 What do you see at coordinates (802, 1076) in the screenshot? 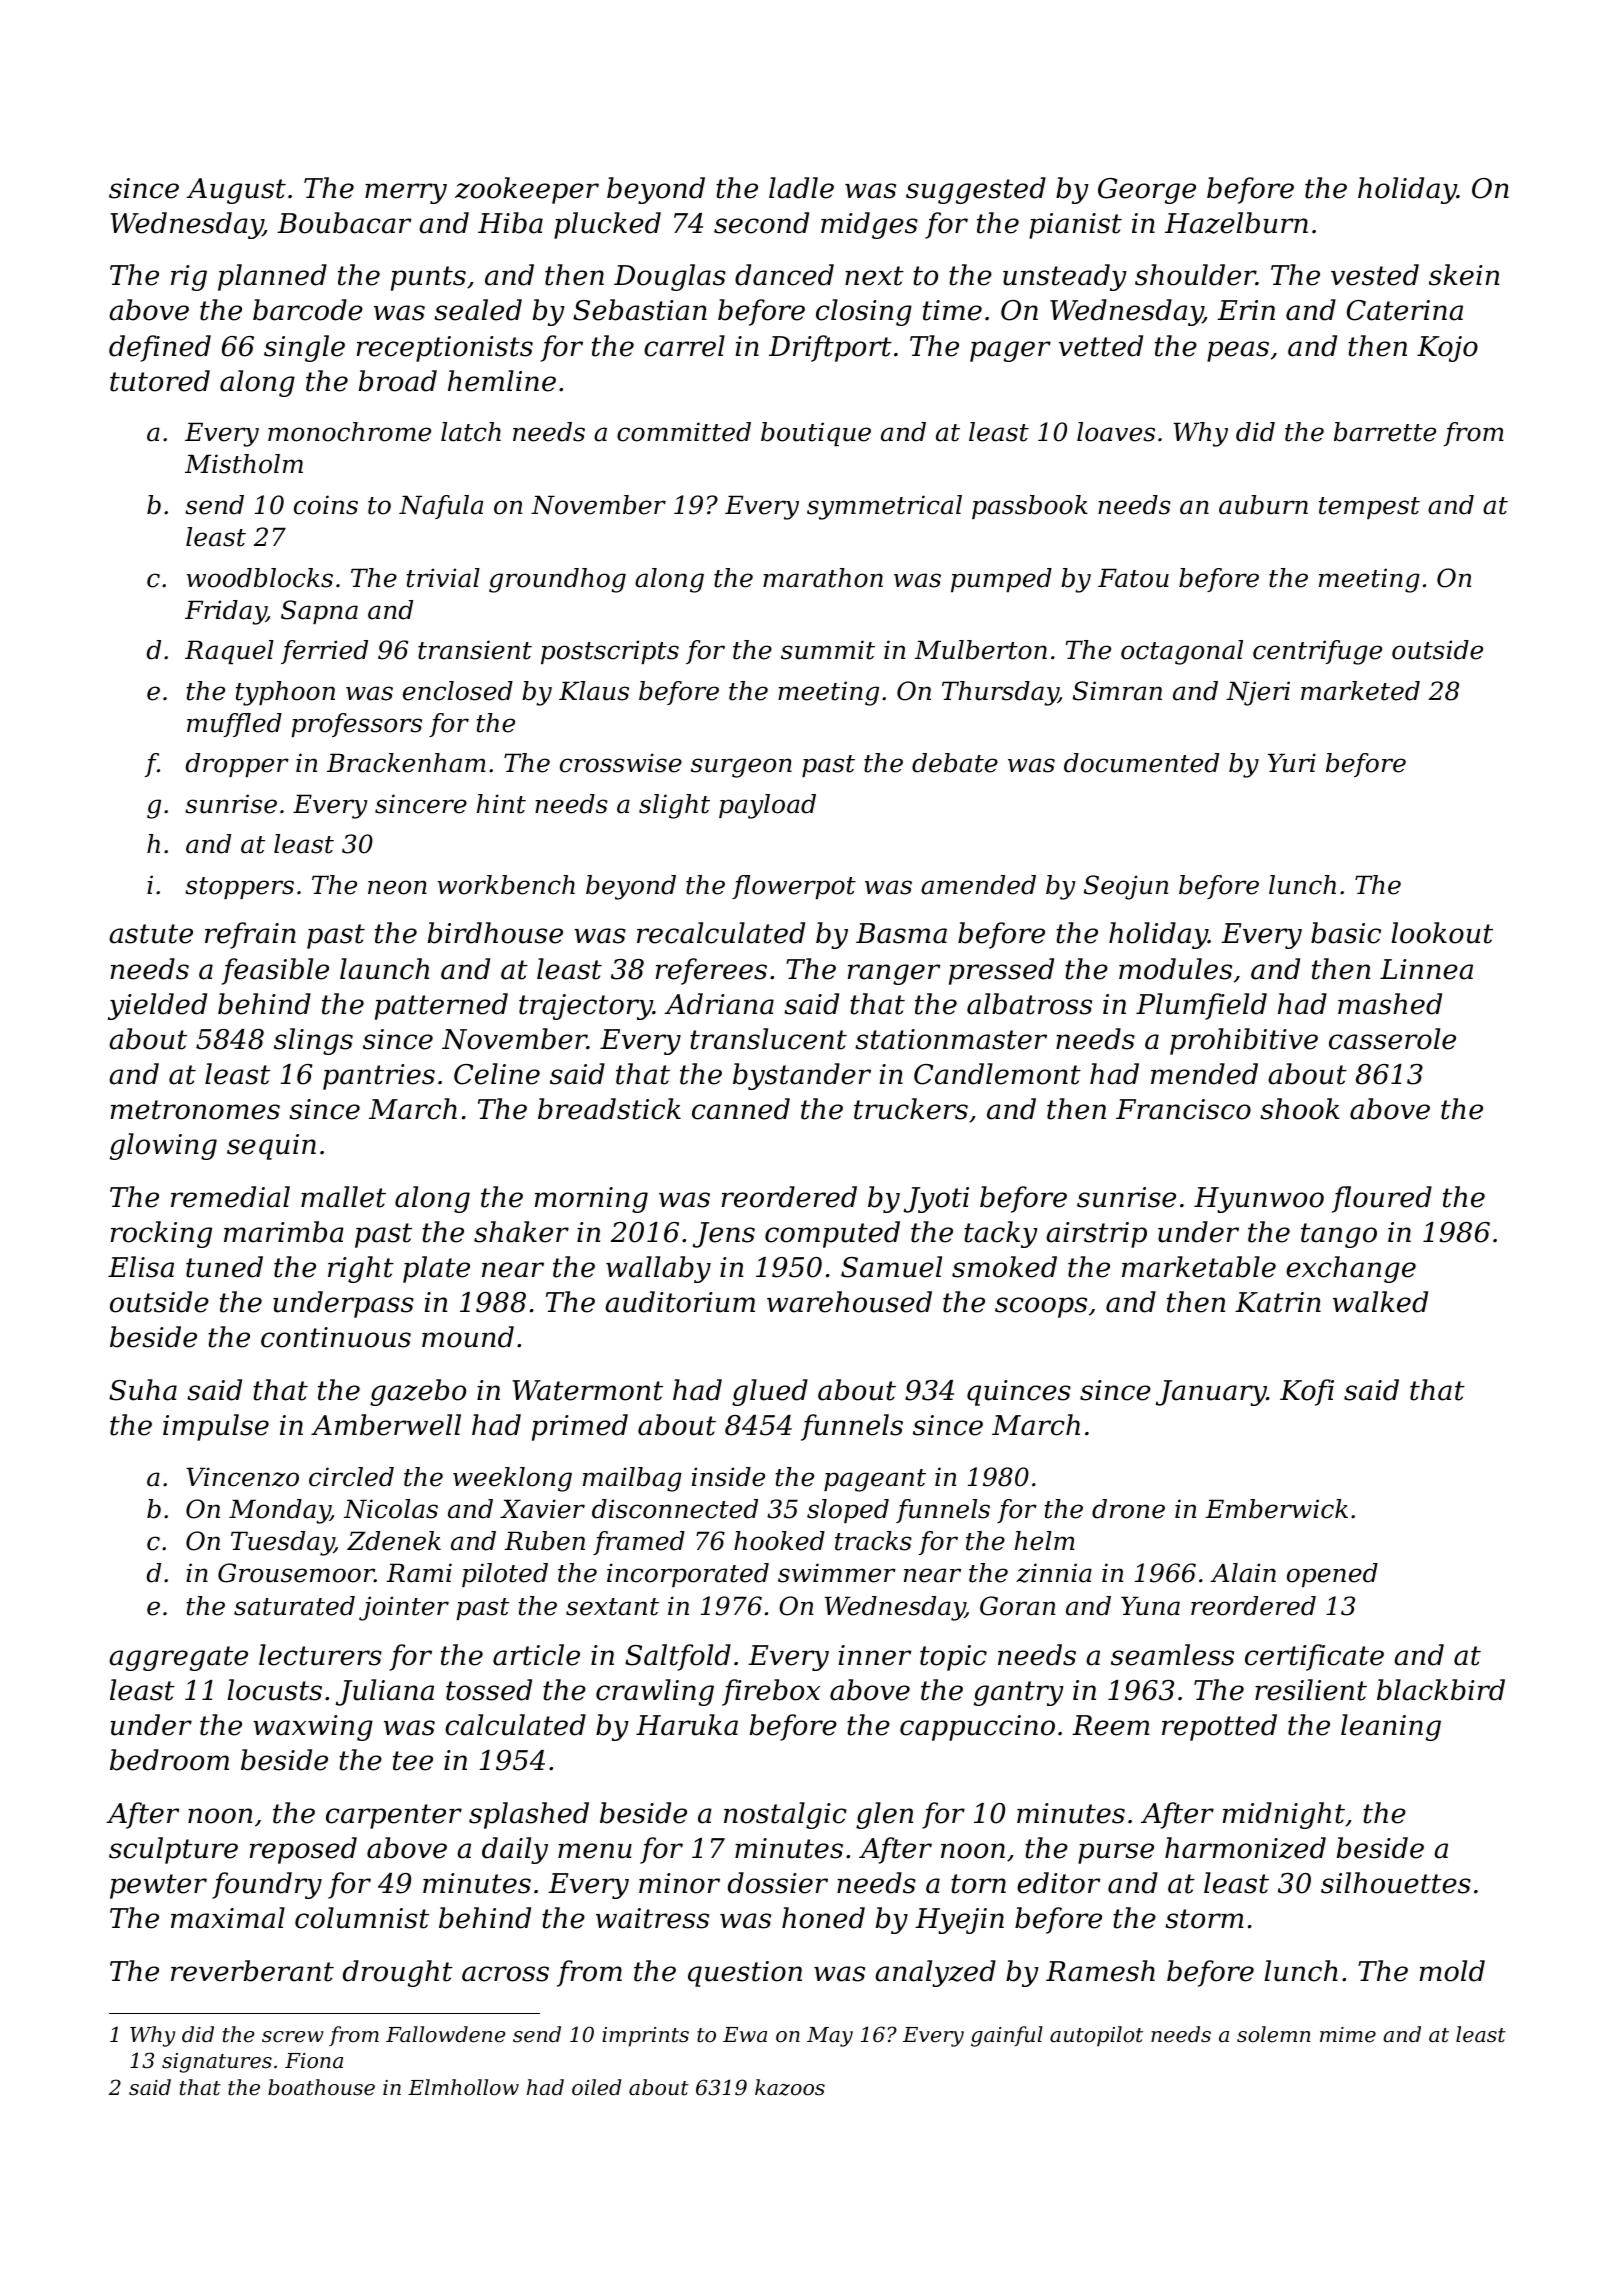
I see `bystander` at bounding box center [802, 1076].
